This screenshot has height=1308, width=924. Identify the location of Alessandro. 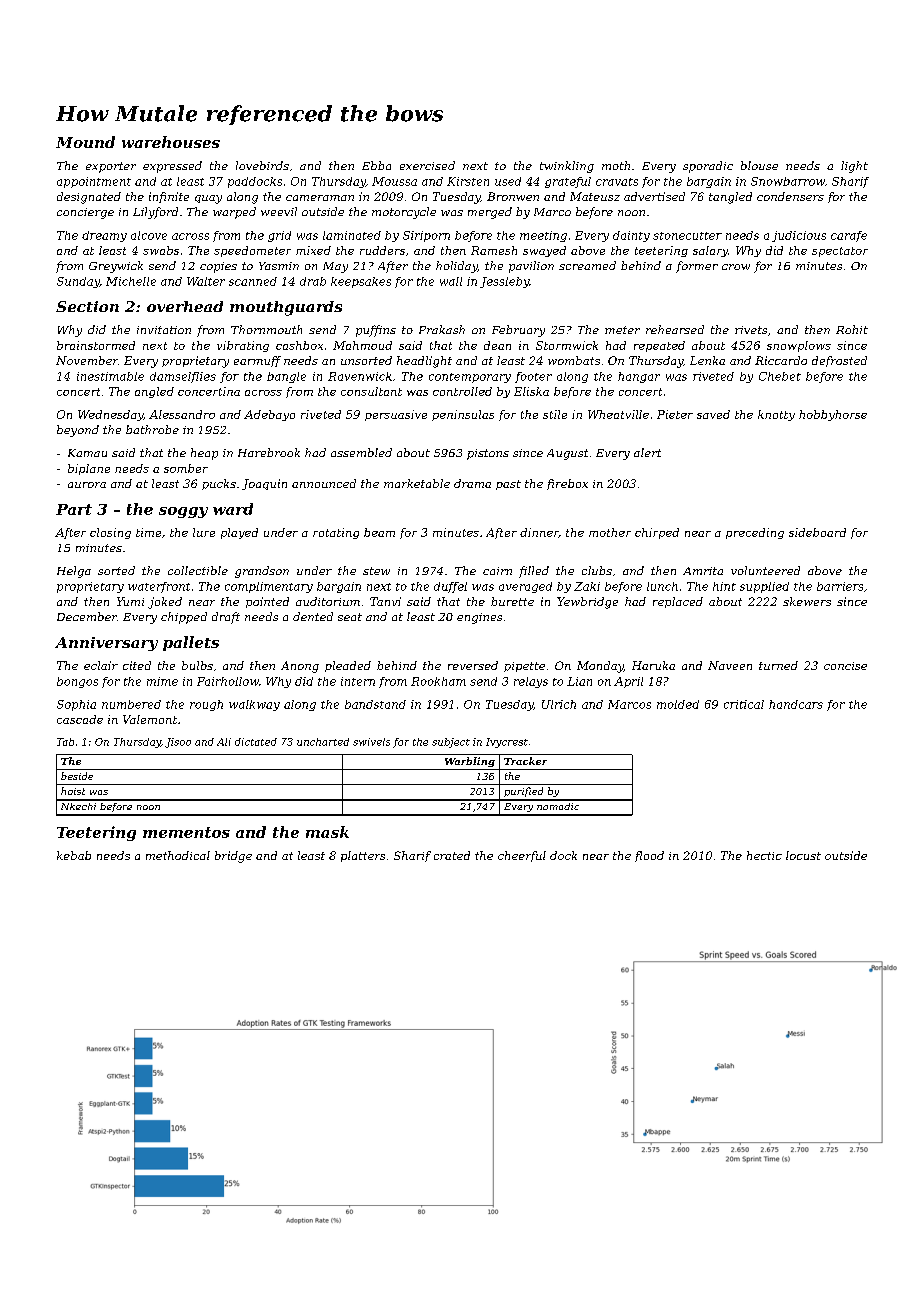
(182, 414).
